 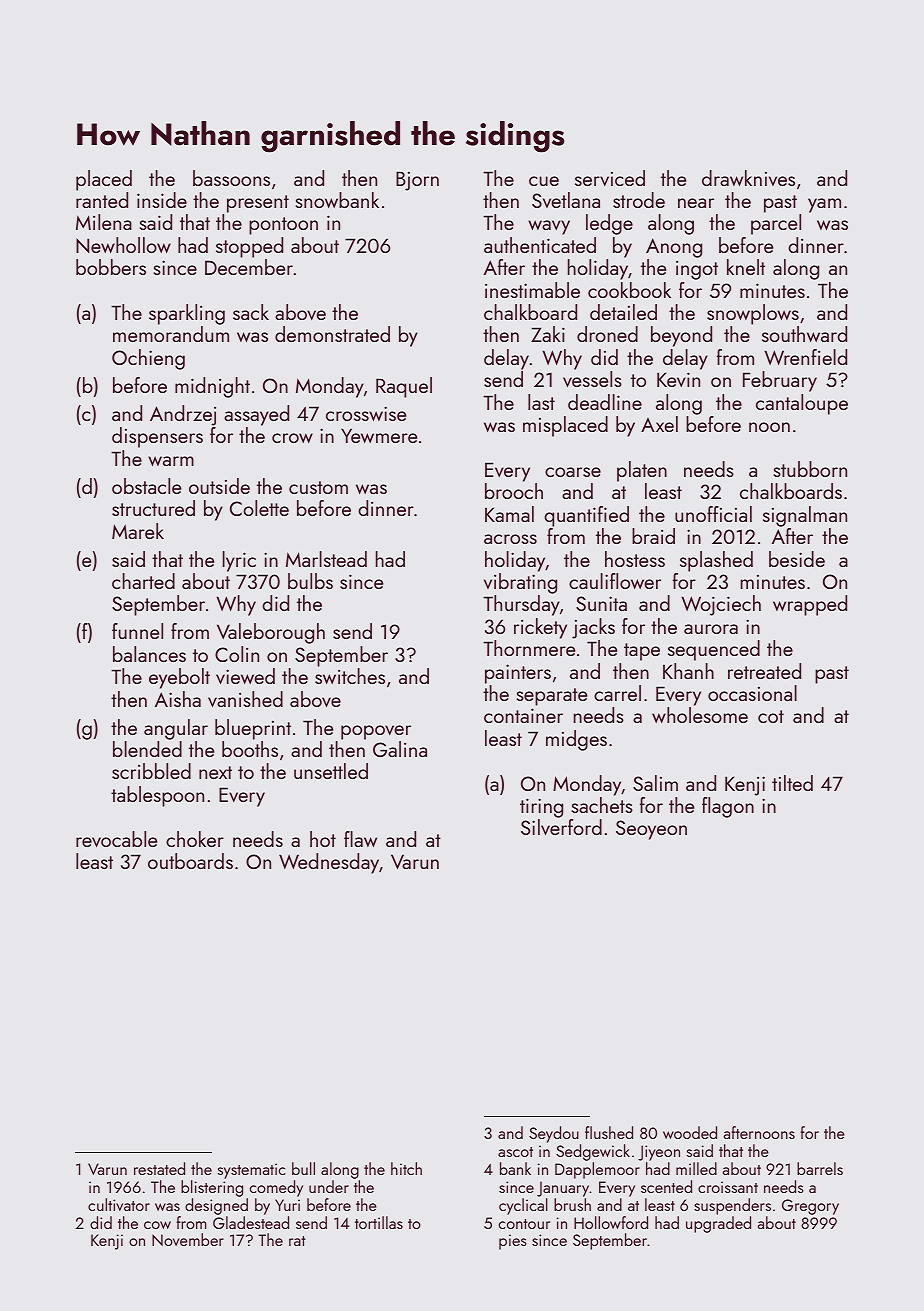 What do you see at coordinates (332, 334) in the document?
I see `demonstrated` at bounding box center [332, 334].
